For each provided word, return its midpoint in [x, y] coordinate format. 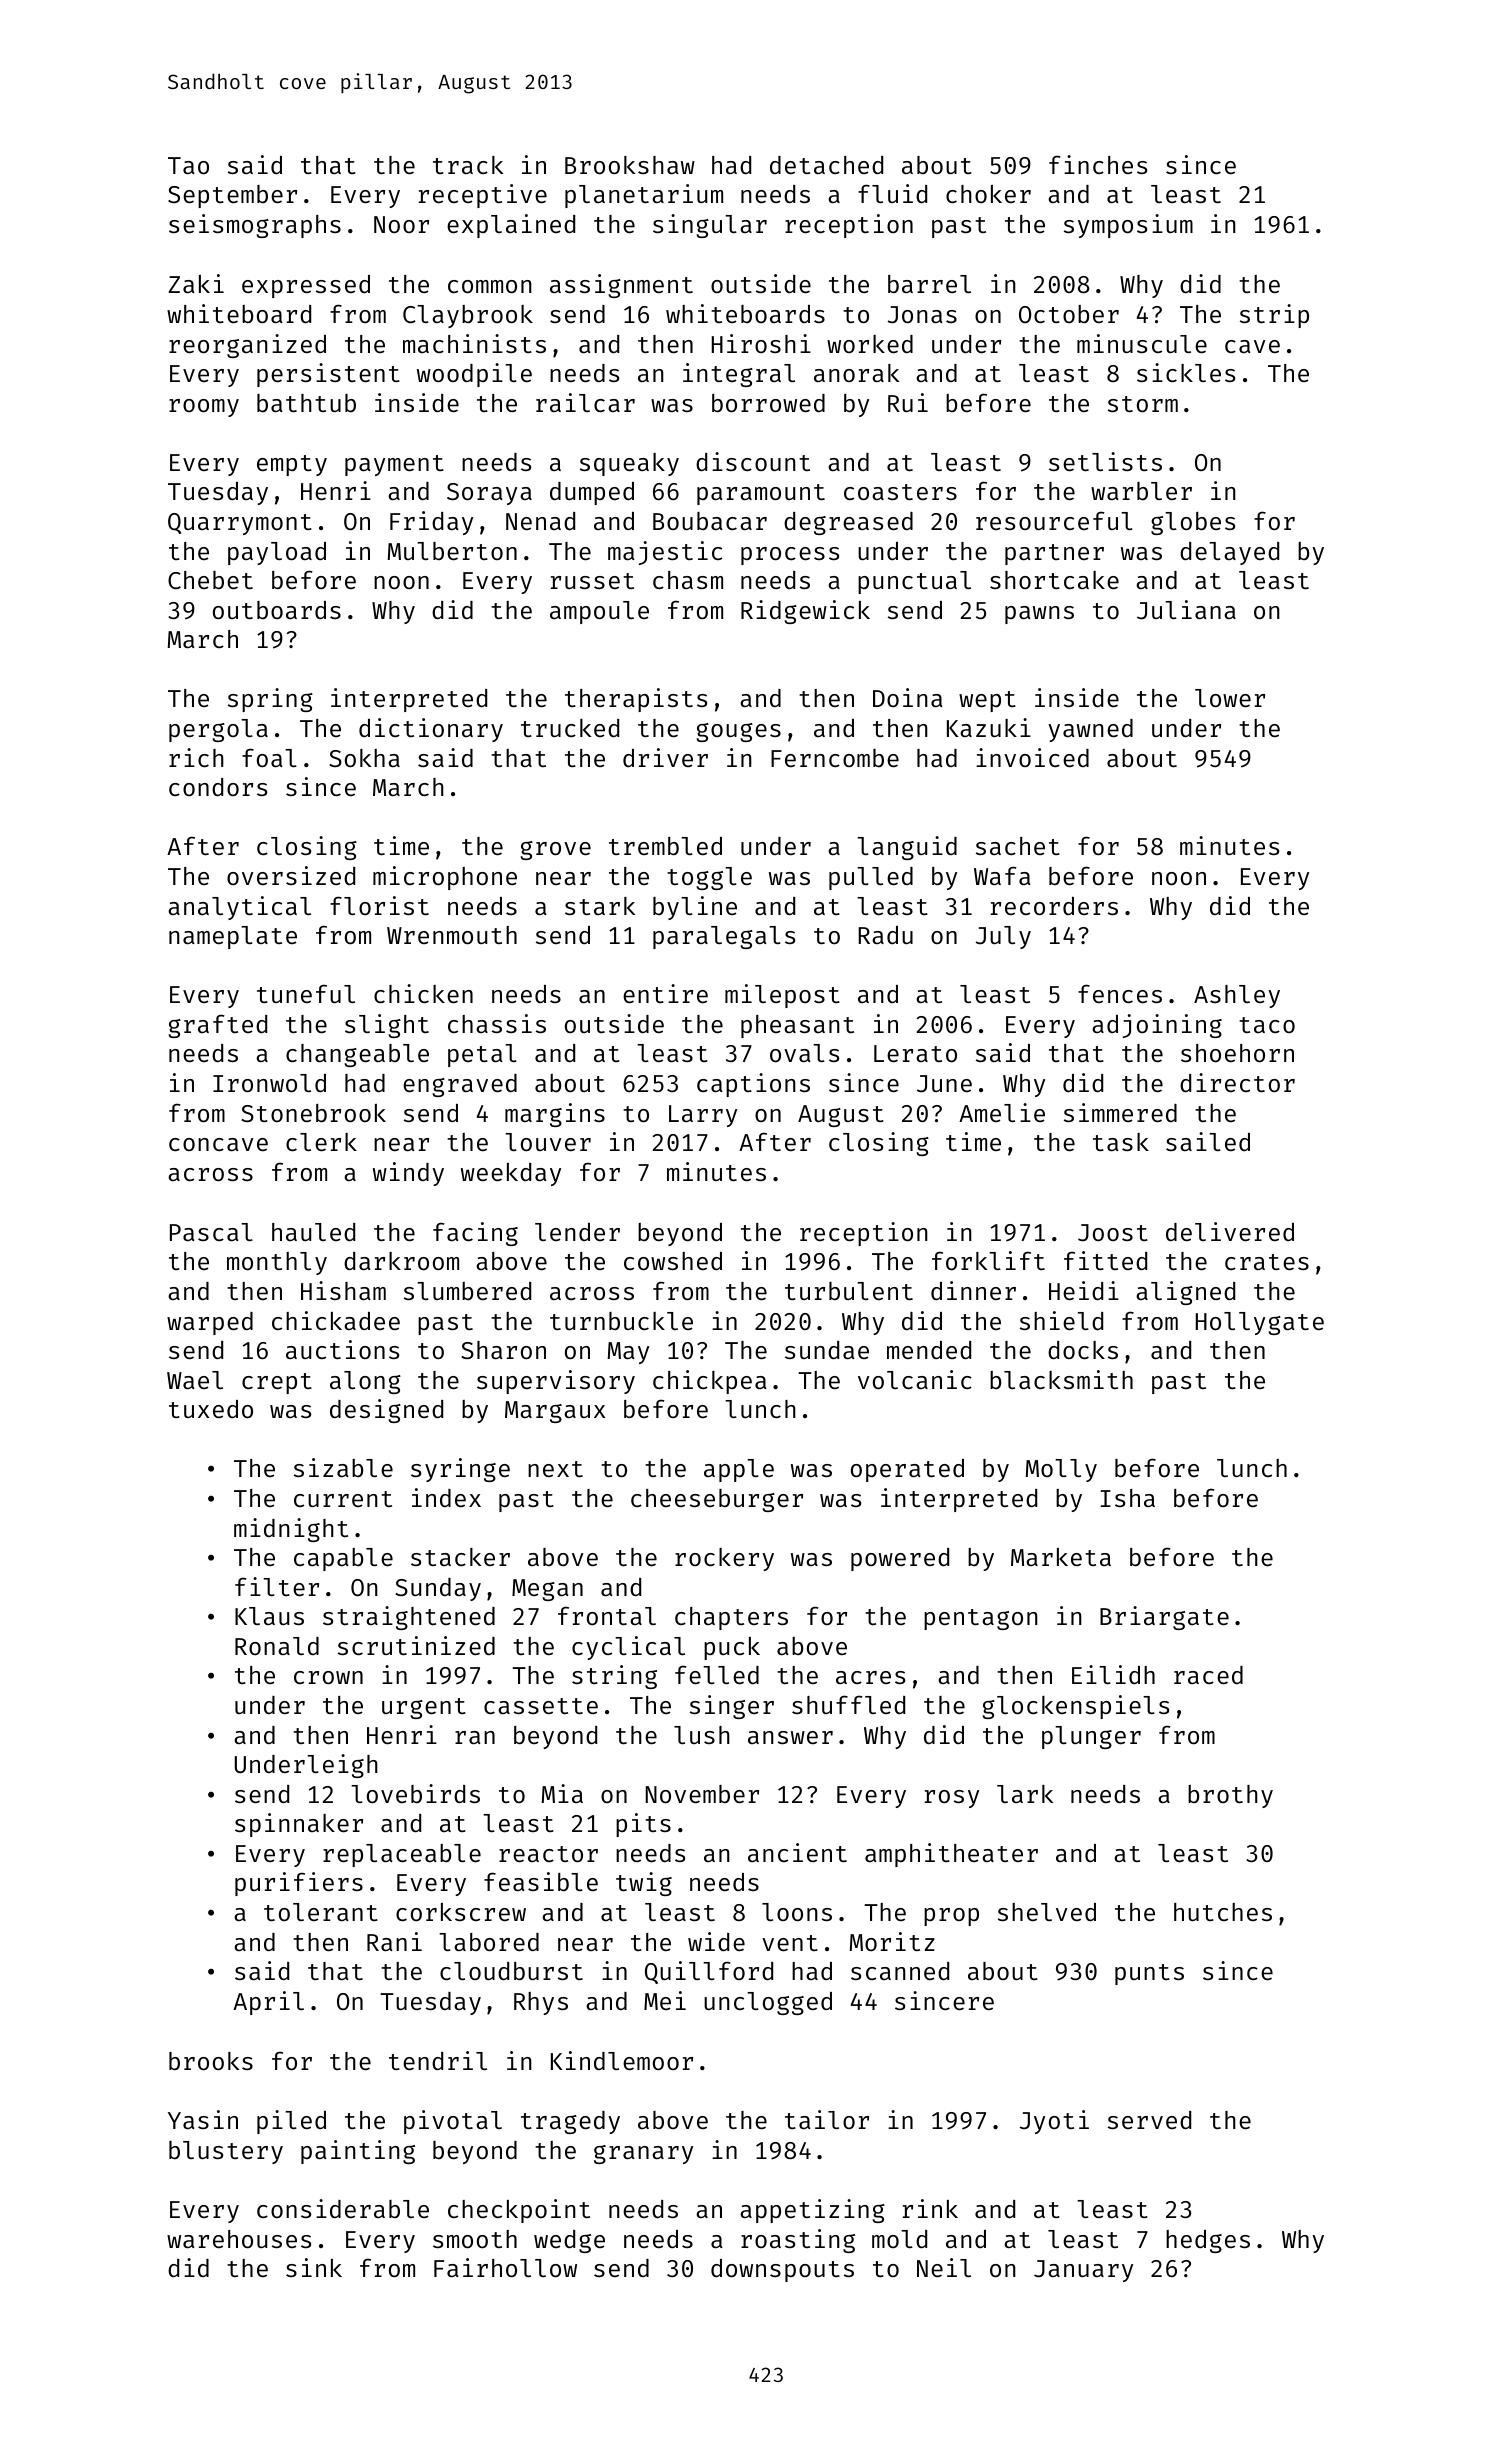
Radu [885, 935]
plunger [1091, 1737]
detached [826, 165]
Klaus [269, 1616]
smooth [475, 2239]
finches [1098, 164]
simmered [1120, 1112]
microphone [445, 878]
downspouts [782, 2270]
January [1083, 2271]
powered [900, 1559]
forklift [988, 1260]
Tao [188, 165]
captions [753, 1085]
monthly [277, 1263]
